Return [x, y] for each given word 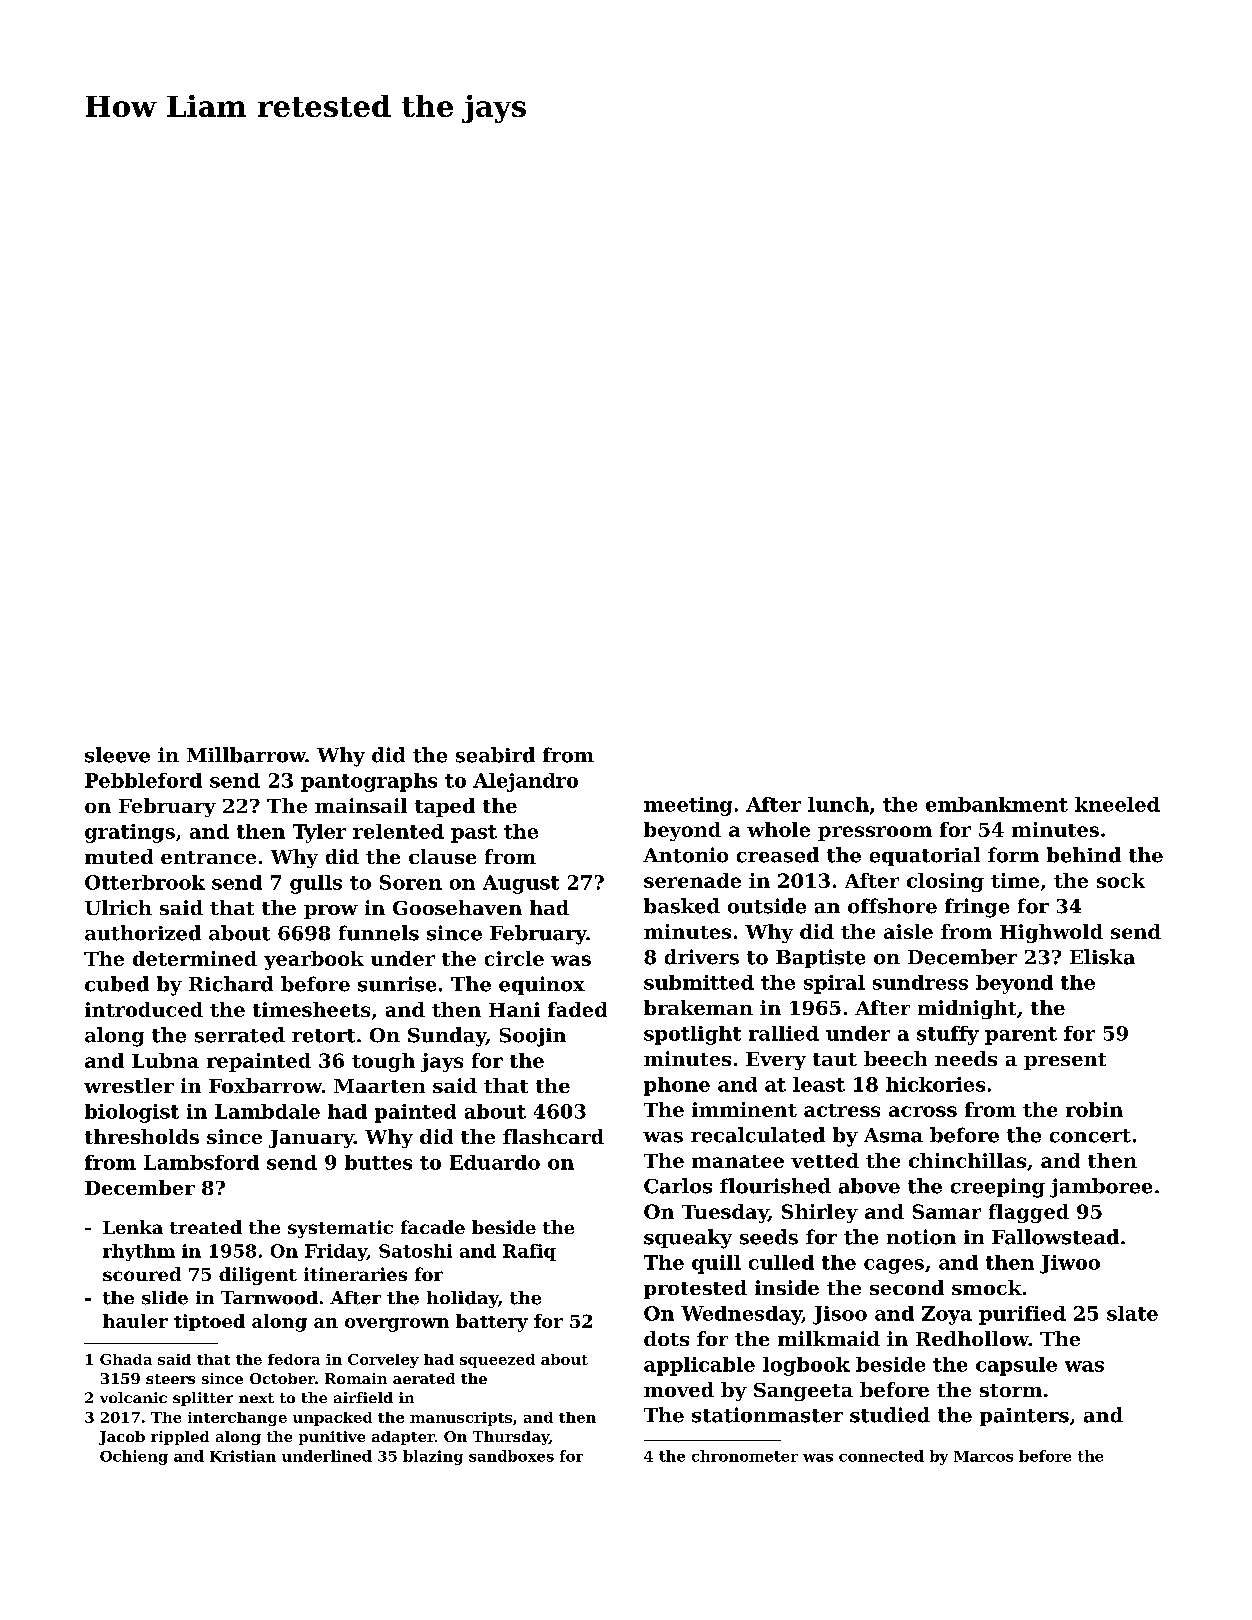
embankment [997, 804]
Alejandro [525, 782]
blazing [433, 1457]
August [521, 884]
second [907, 1287]
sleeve [117, 755]
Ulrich [118, 907]
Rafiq [529, 1252]
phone [677, 1086]
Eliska [1102, 957]
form [1013, 855]
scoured [142, 1274]
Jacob [122, 1438]
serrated [240, 1035]
